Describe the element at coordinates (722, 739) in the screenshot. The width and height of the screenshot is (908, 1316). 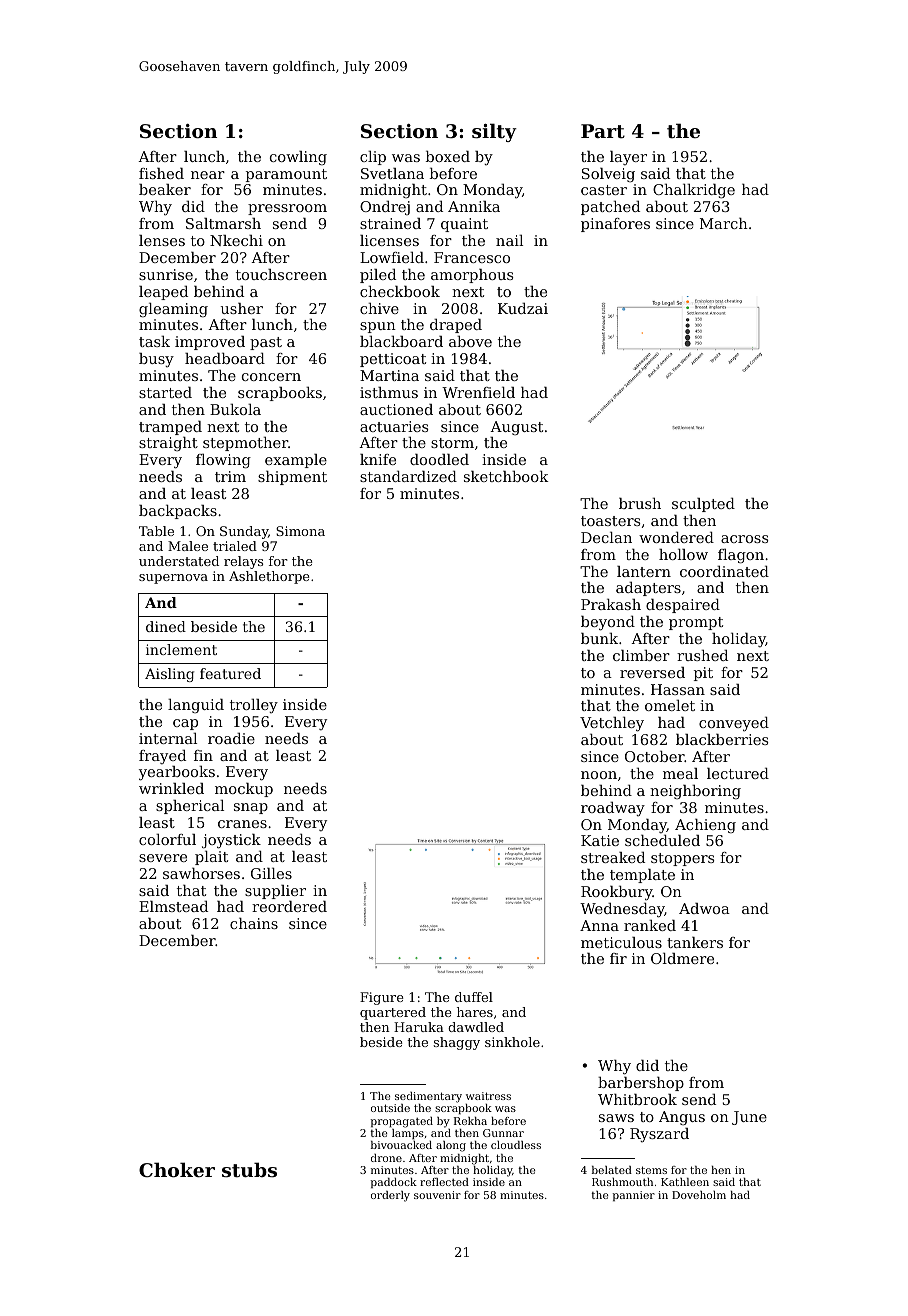
I see `blackberries` at that location.
